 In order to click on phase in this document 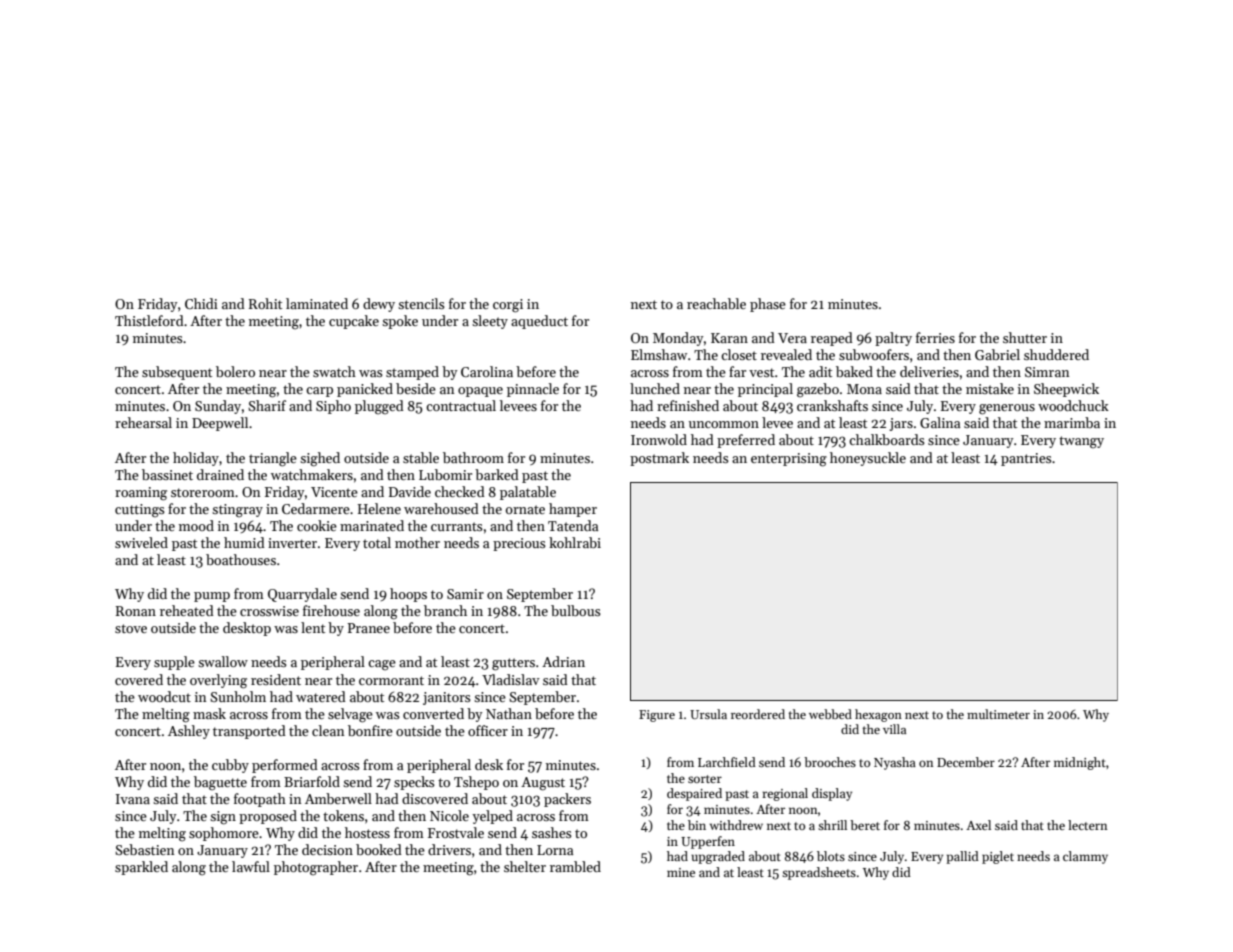, I will do `click(768, 305)`.
